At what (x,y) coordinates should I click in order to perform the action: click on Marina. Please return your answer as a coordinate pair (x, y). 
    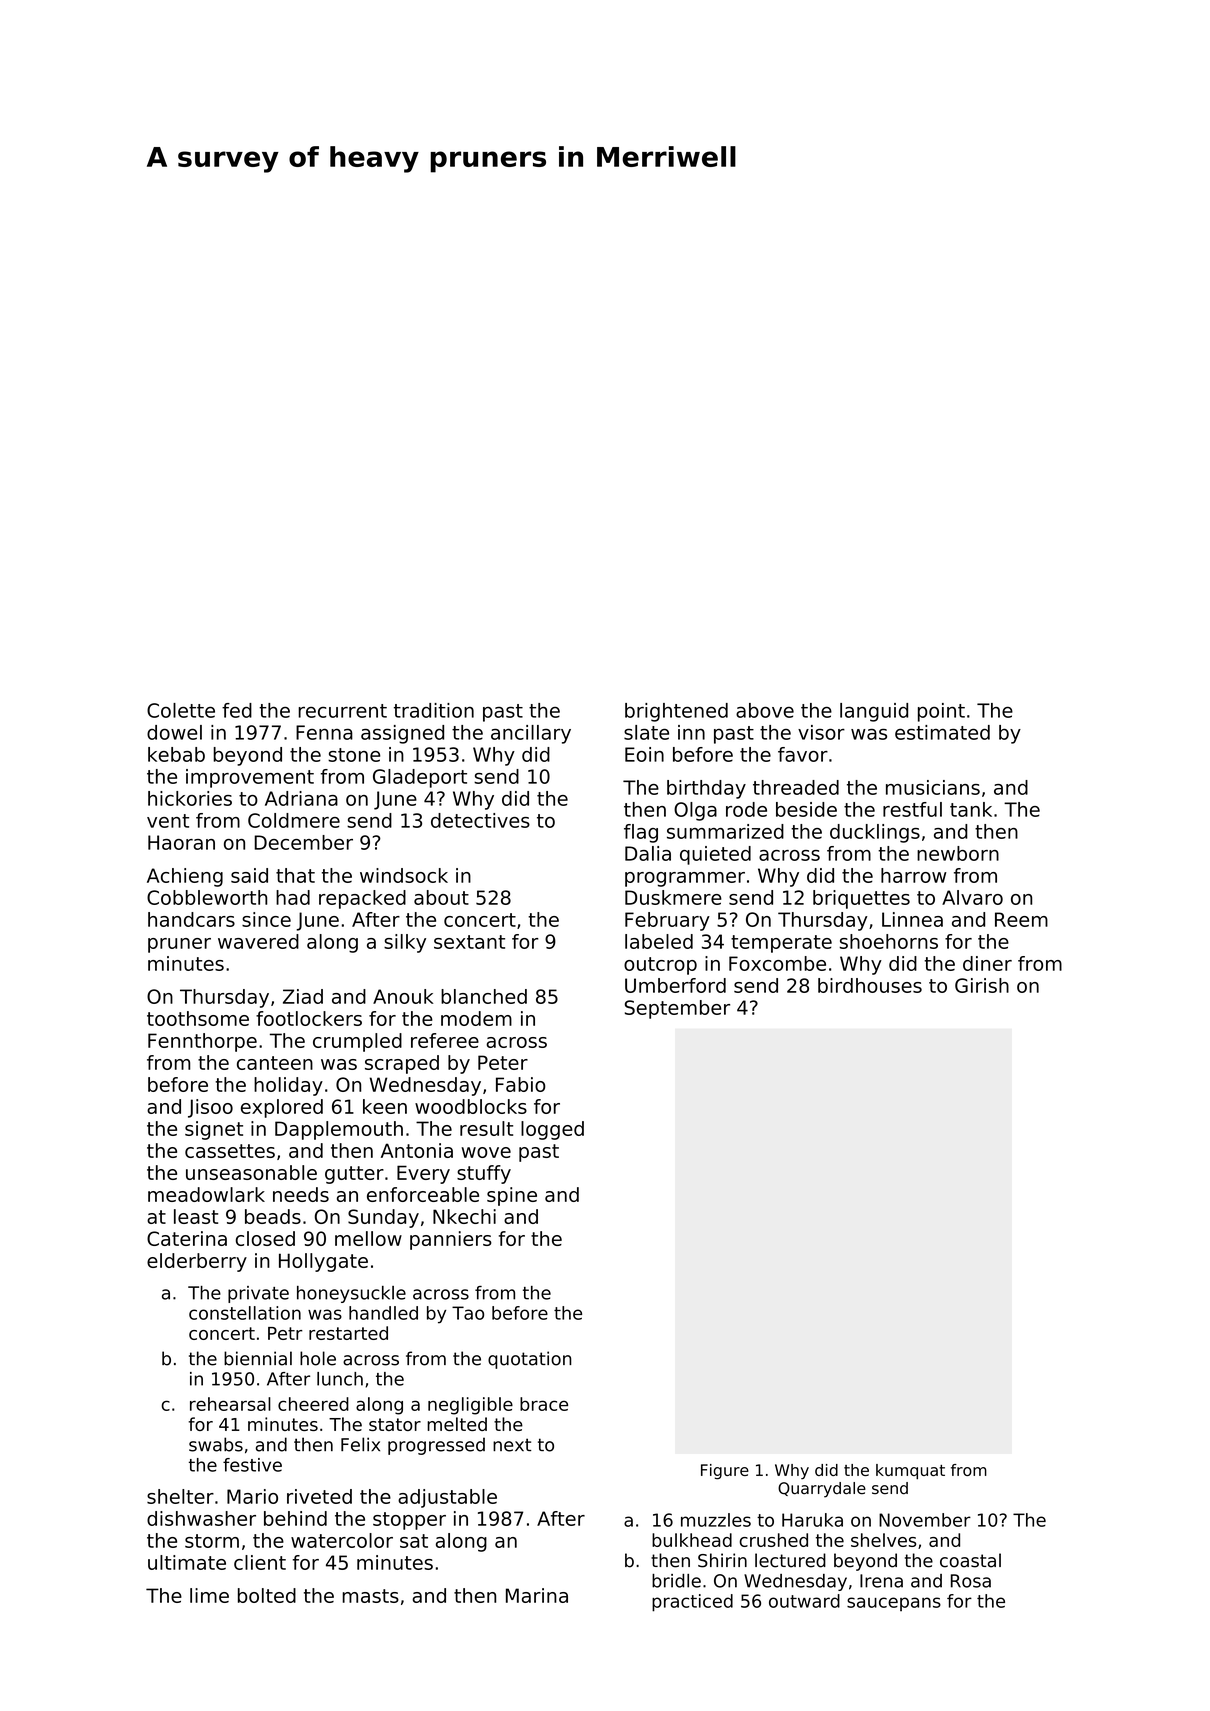
    Looking at the image, I should click on (537, 1595).
